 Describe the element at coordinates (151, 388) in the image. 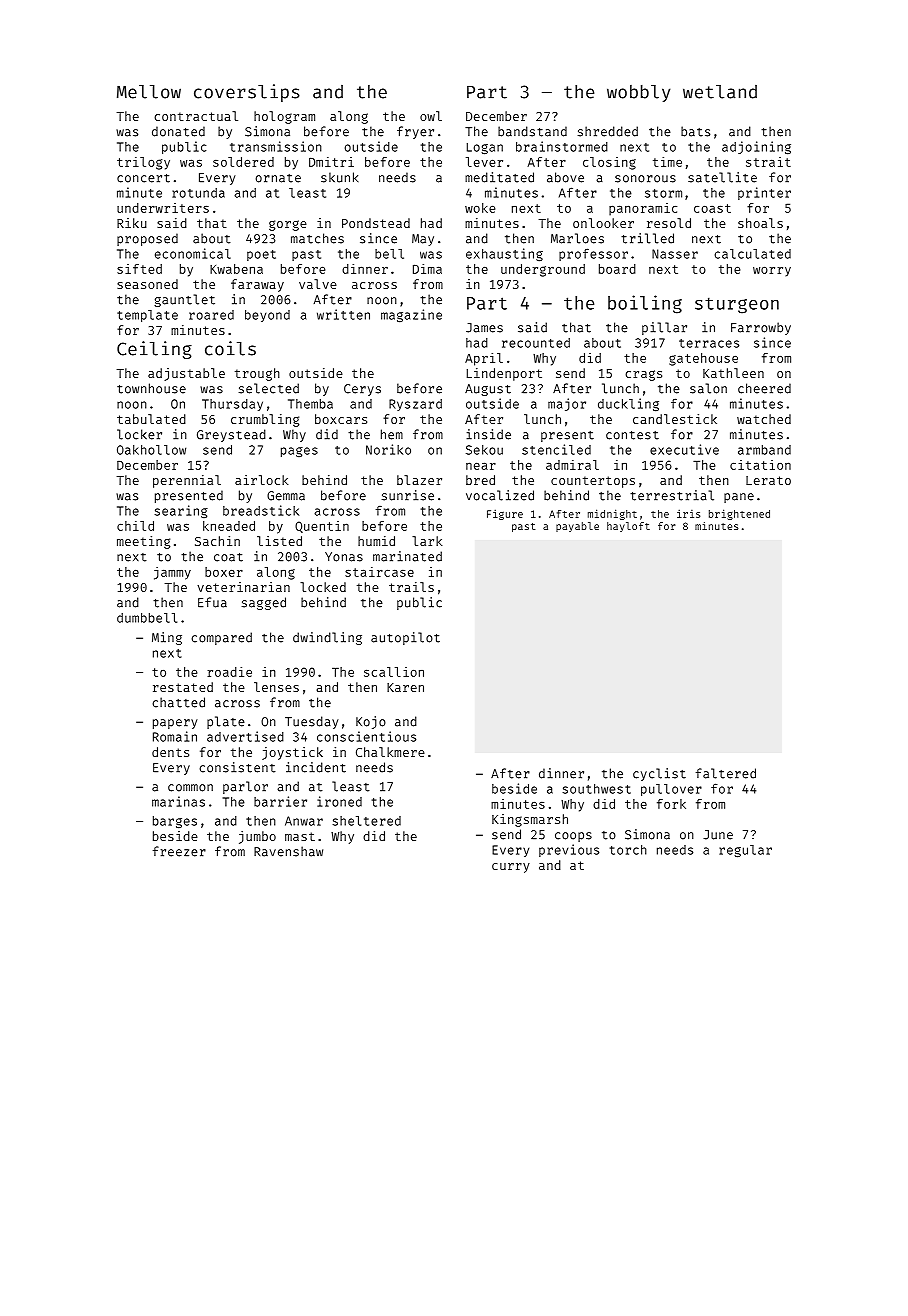

I see `townhouse` at that location.
